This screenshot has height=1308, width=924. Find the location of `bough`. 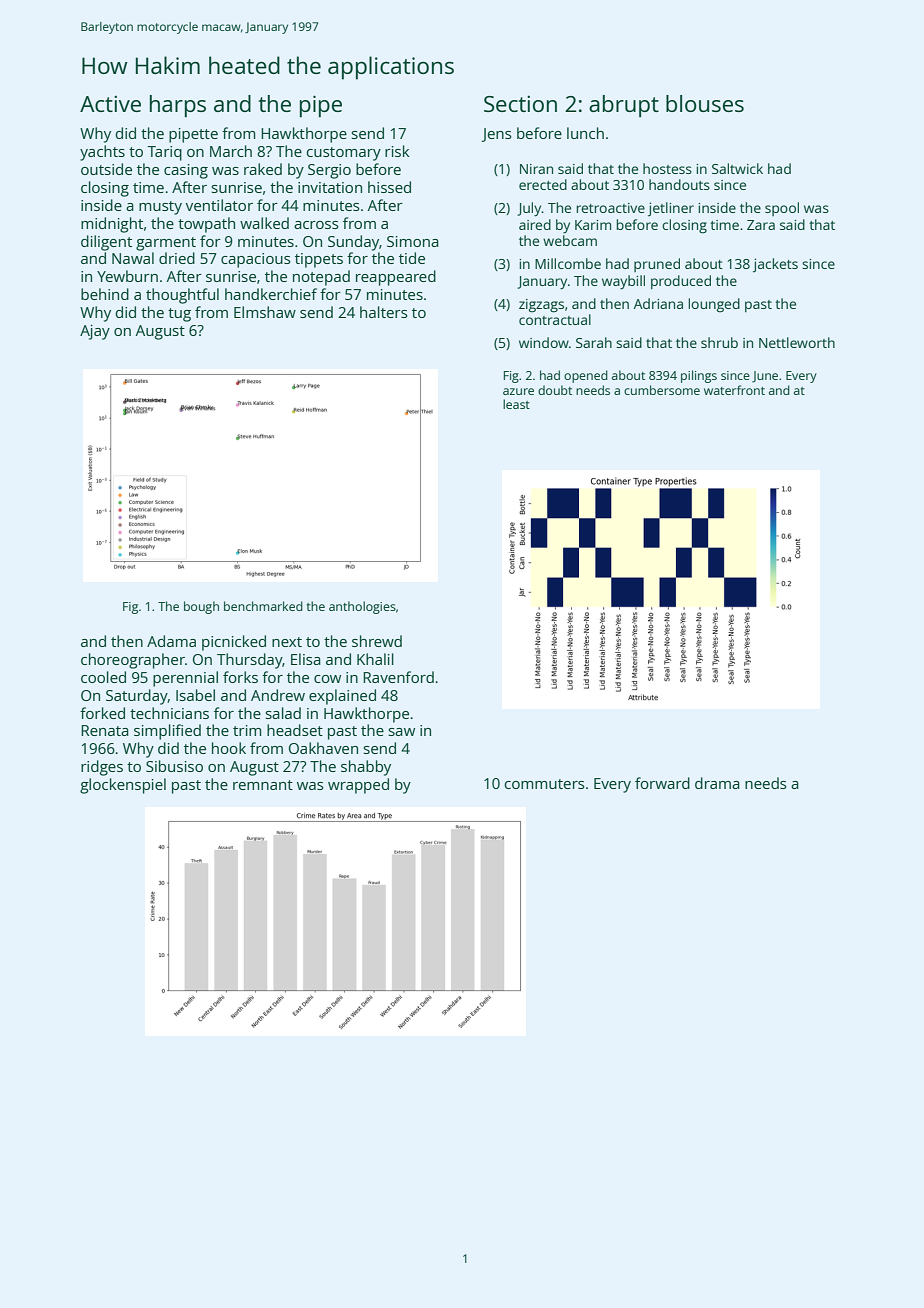

bough is located at coordinates (201, 607).
